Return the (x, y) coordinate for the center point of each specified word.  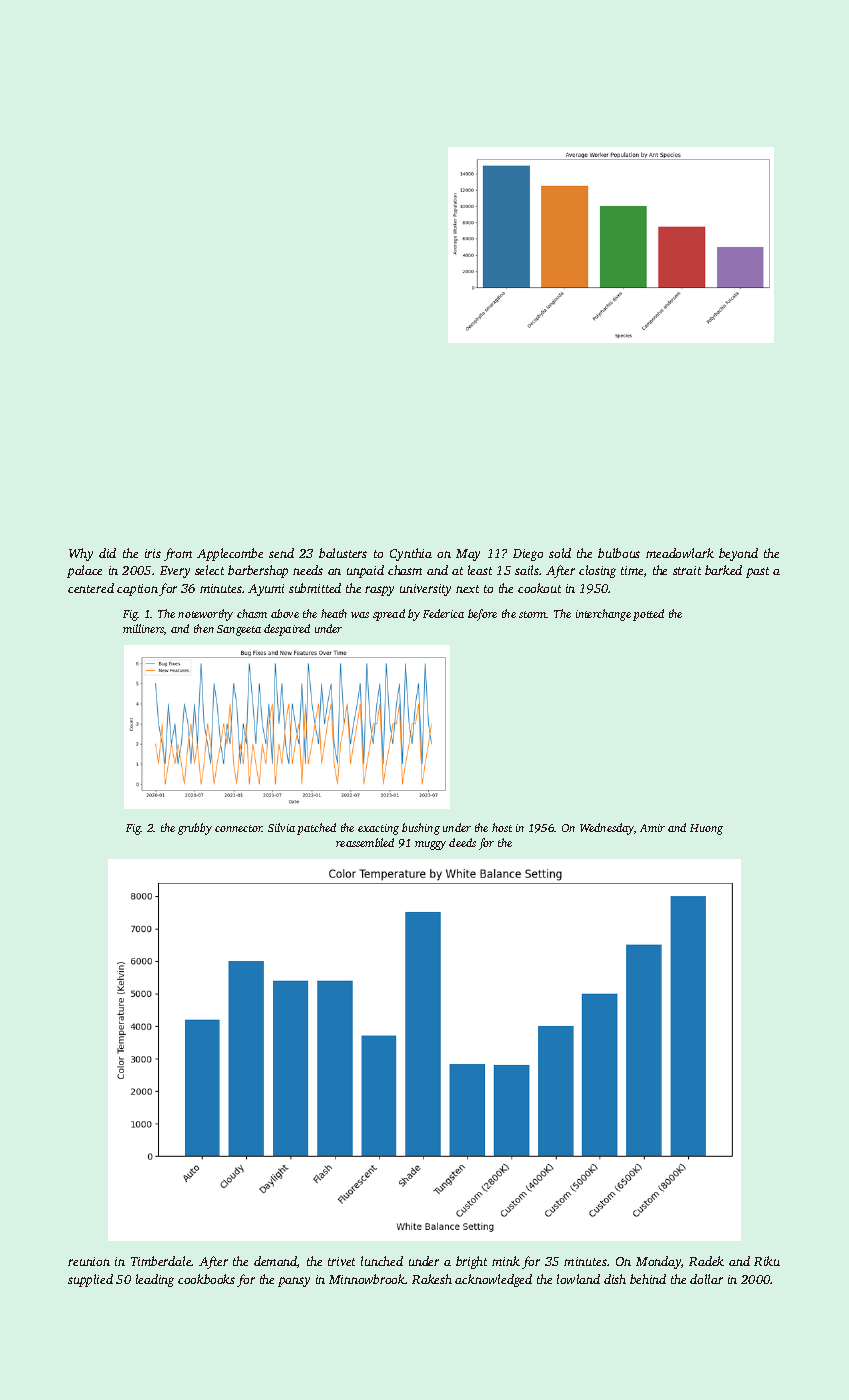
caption (137, 590)
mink (506, 1261)
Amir (652, 828)
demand (275, 1261)
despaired (287, 630)
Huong (706, 829)
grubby (195, 829)
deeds (462, 842)
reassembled (365, 842)
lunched (382, 1261)
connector (239, 828)
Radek (706, 1261)
